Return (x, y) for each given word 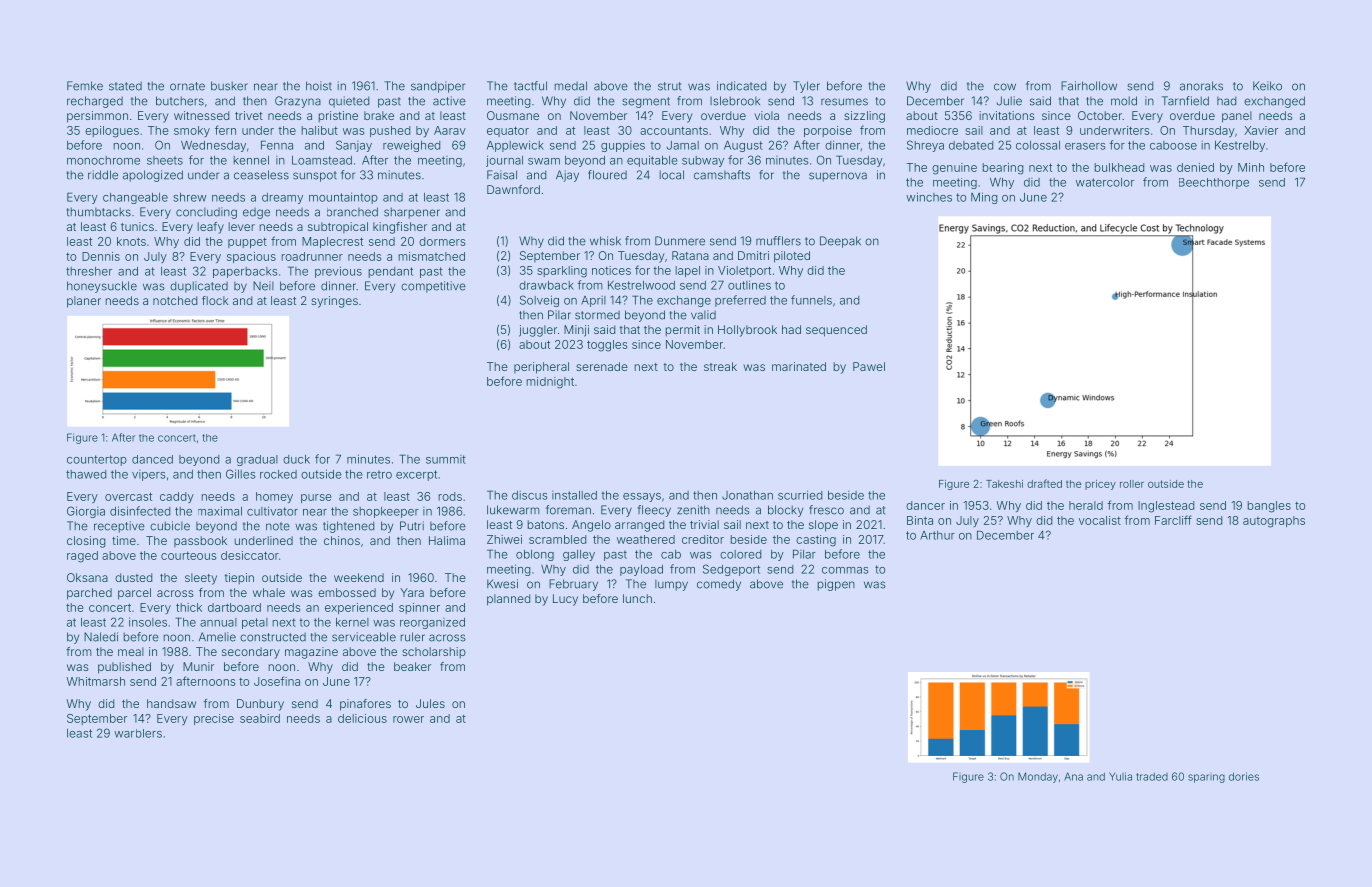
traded (1152, 777)
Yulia (1120, 776)
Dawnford (513, 189)
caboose (1173, 145)
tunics (137, 226)
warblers (138, 733)
